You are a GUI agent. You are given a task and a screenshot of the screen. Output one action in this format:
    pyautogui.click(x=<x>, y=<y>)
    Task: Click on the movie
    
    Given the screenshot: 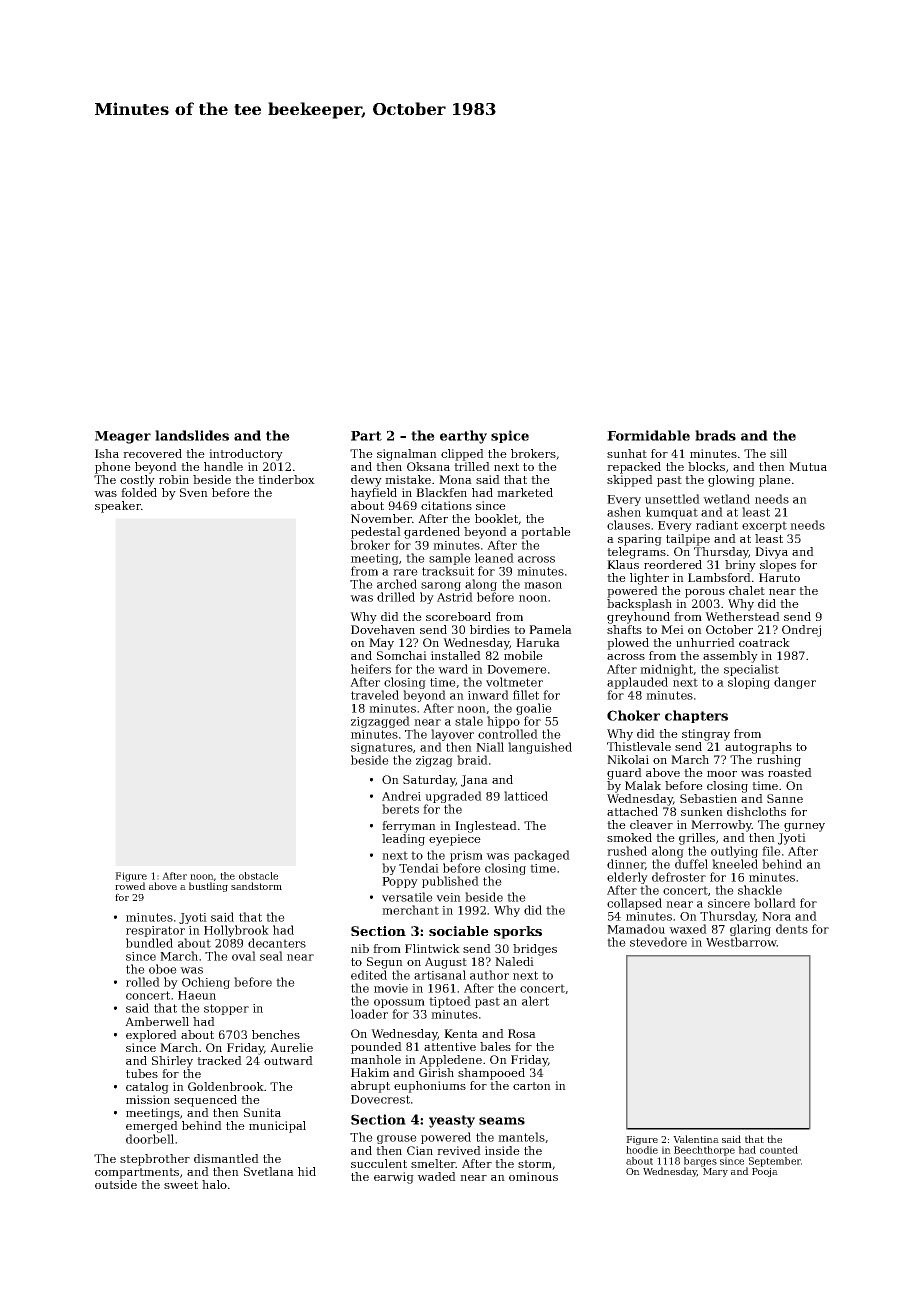 What is the action you would take?
    pyautogui.click(x=391, y=988)
